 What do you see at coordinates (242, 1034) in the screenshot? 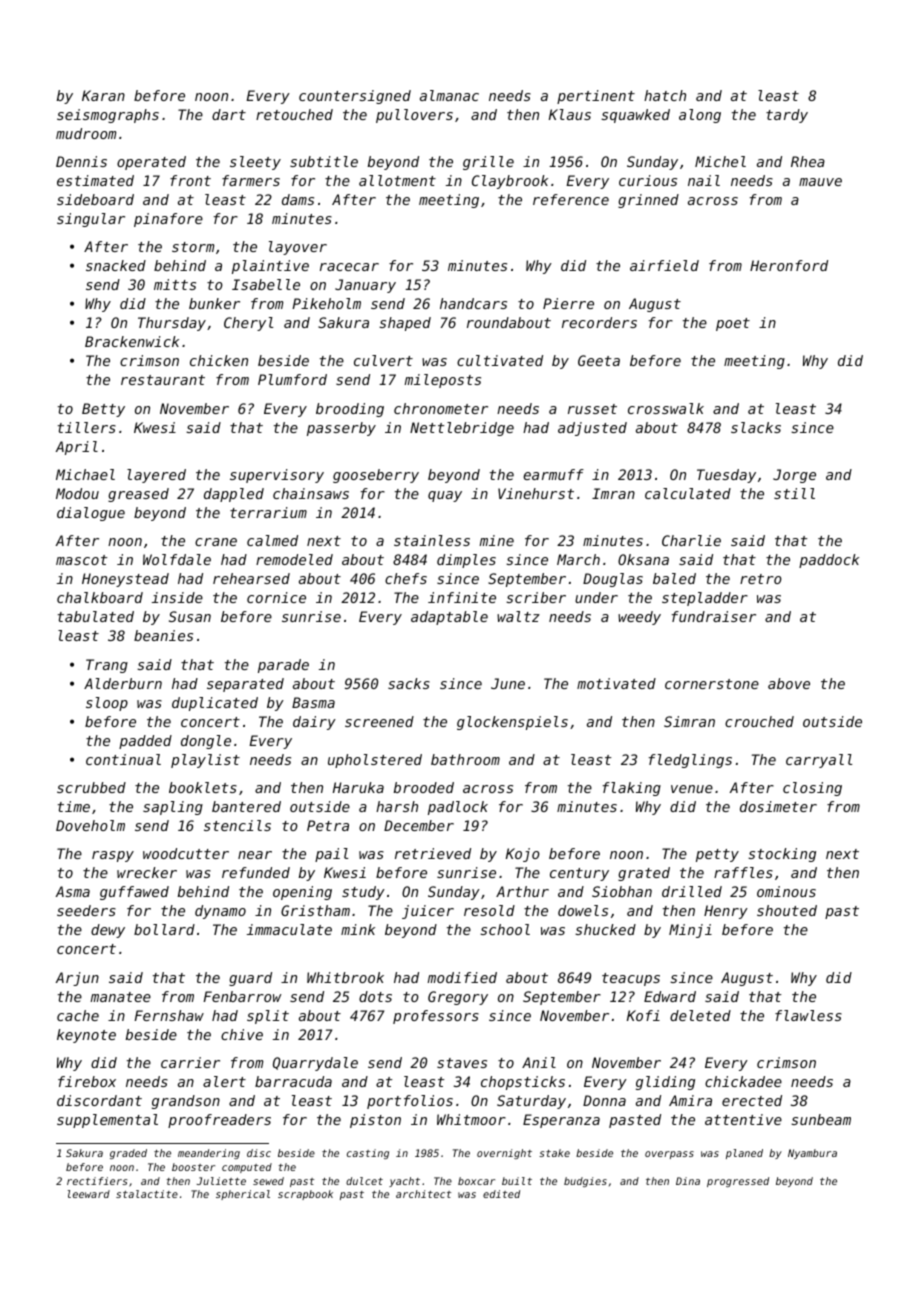
I see `chive` at bounding box center [242, 1034].
